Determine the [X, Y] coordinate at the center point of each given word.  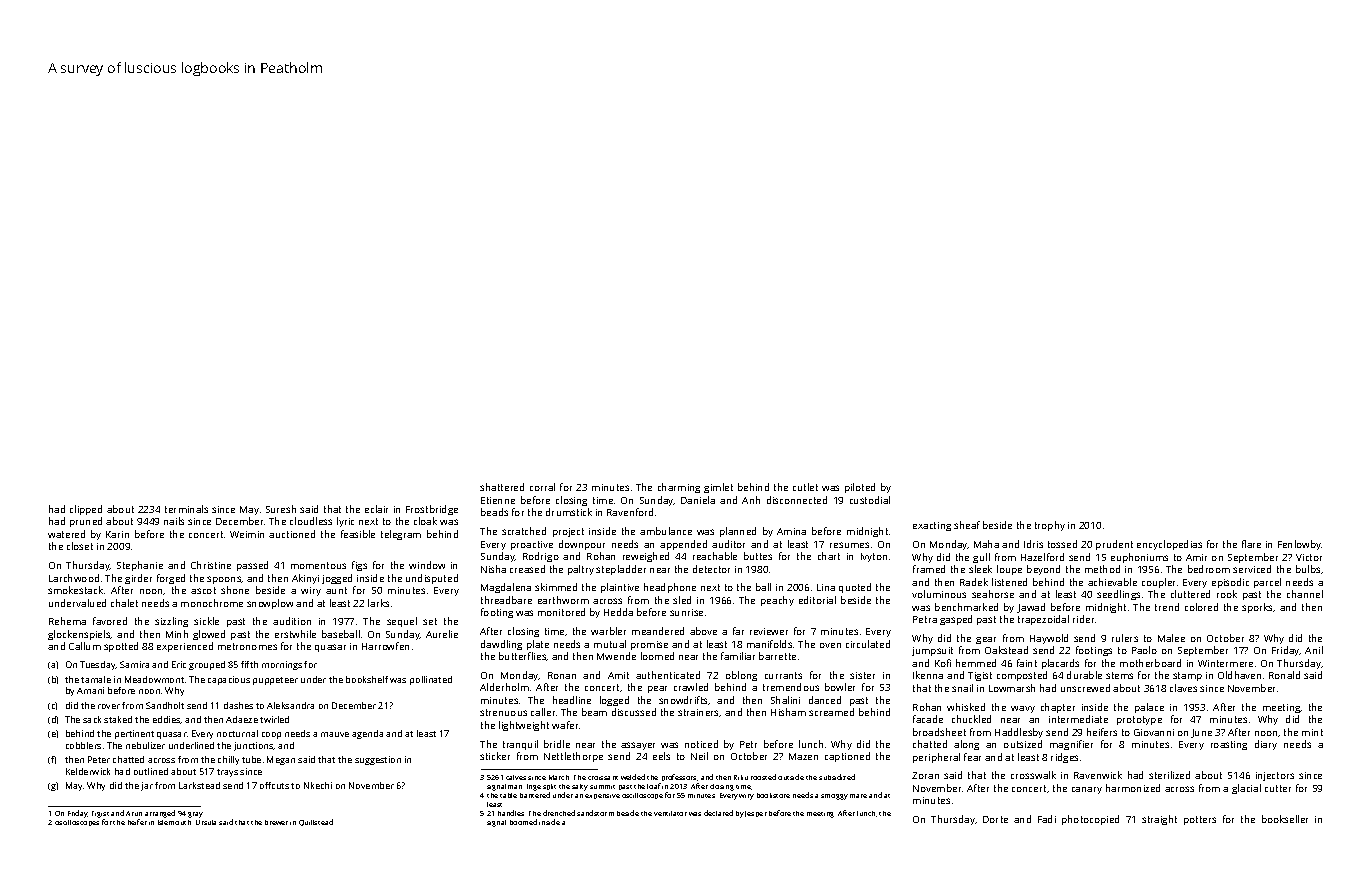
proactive [532, 545]
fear [972, 757]
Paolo [1144, 650]
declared [718, 813]
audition [292, 621]
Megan [281, 760]
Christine [211, 565]
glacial [1246, 789]
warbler [608, 631]
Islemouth [174, 822]
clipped [86, 510]
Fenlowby [1300, 545]
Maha [986, 544]
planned [738, 532]
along [966, 745]
